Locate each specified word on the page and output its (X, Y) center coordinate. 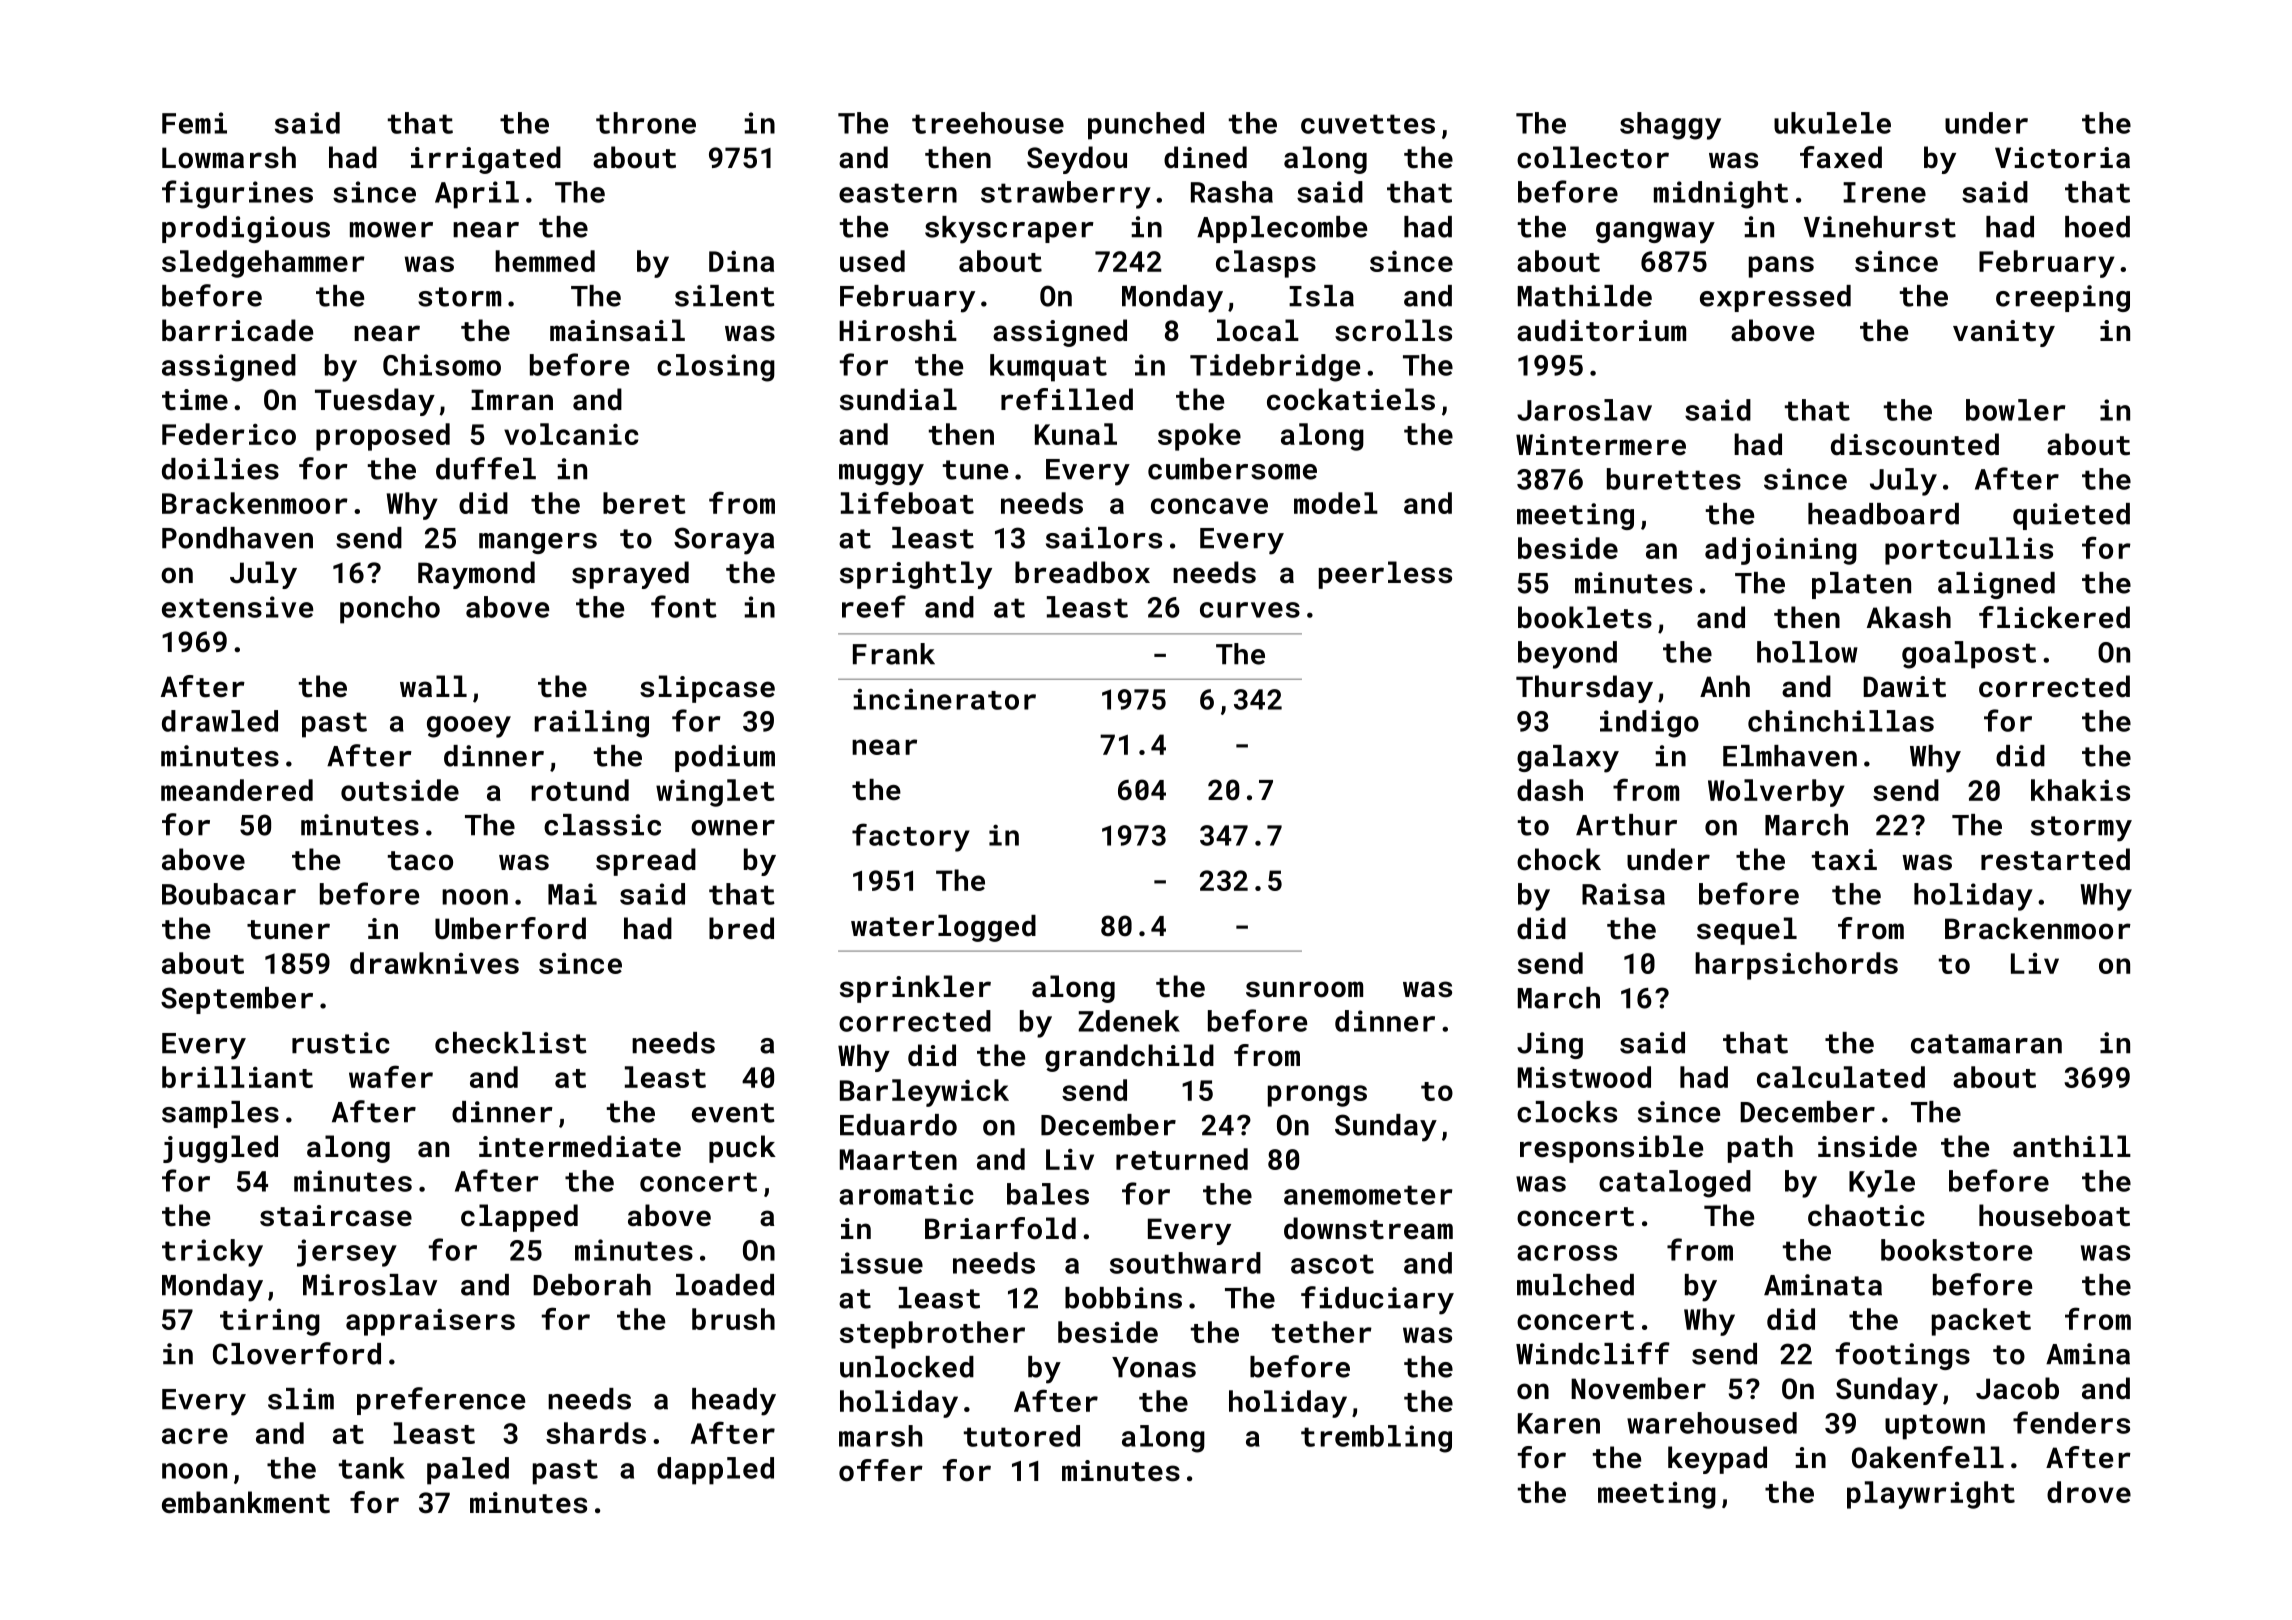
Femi (194, 123)
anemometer (1368, 1195)
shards (596, 1433)
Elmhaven (1790, 756)
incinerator (944, 699)
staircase (336, 1216)
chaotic (1866, 1215)
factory (911, 837)
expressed (1775, 298)
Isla (1321, 296)
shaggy (1670, 126)
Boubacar (229, 894)
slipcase (707, 689)
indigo (1649, 724)
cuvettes (1368, 124)
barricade (237, 330)
